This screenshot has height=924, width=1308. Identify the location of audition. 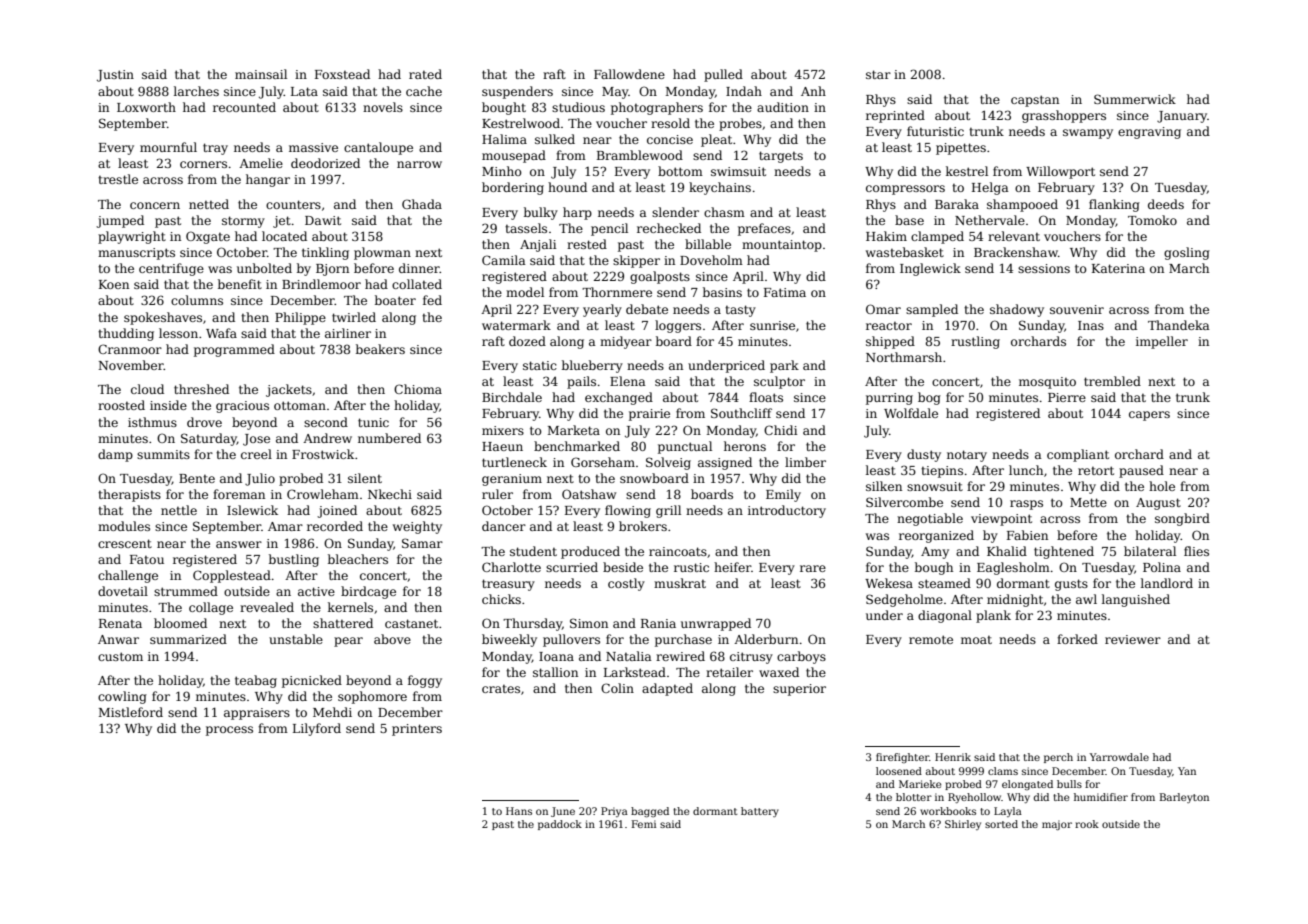
(783, 107).
